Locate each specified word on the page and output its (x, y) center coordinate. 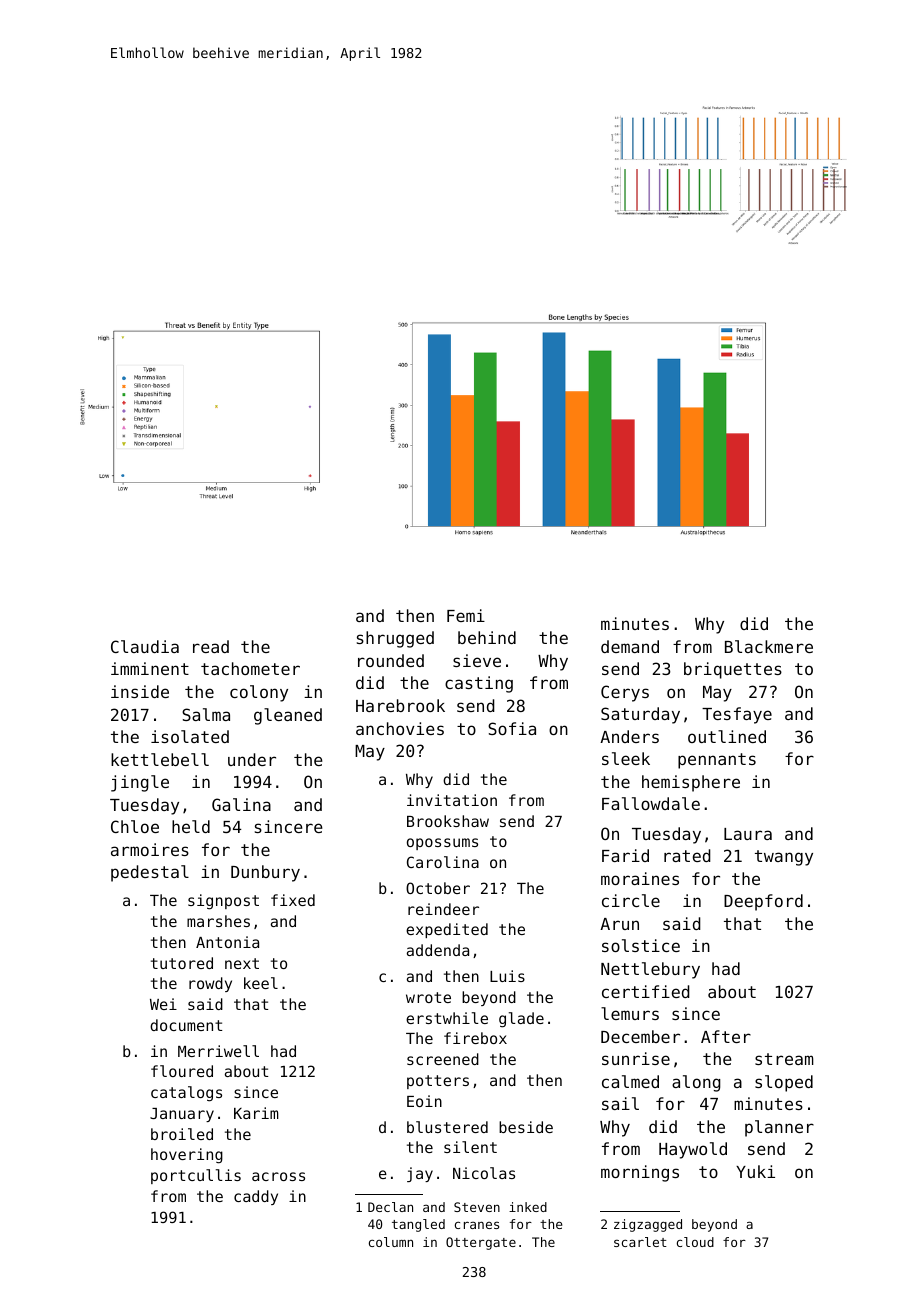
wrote (428, 997)
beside (526, 1127)
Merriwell (218, 1051)
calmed (630, 1081)
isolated (190, 736)
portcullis (196, 1176)
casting (479, 684)
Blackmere (769, 646)
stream (784, 1059)
